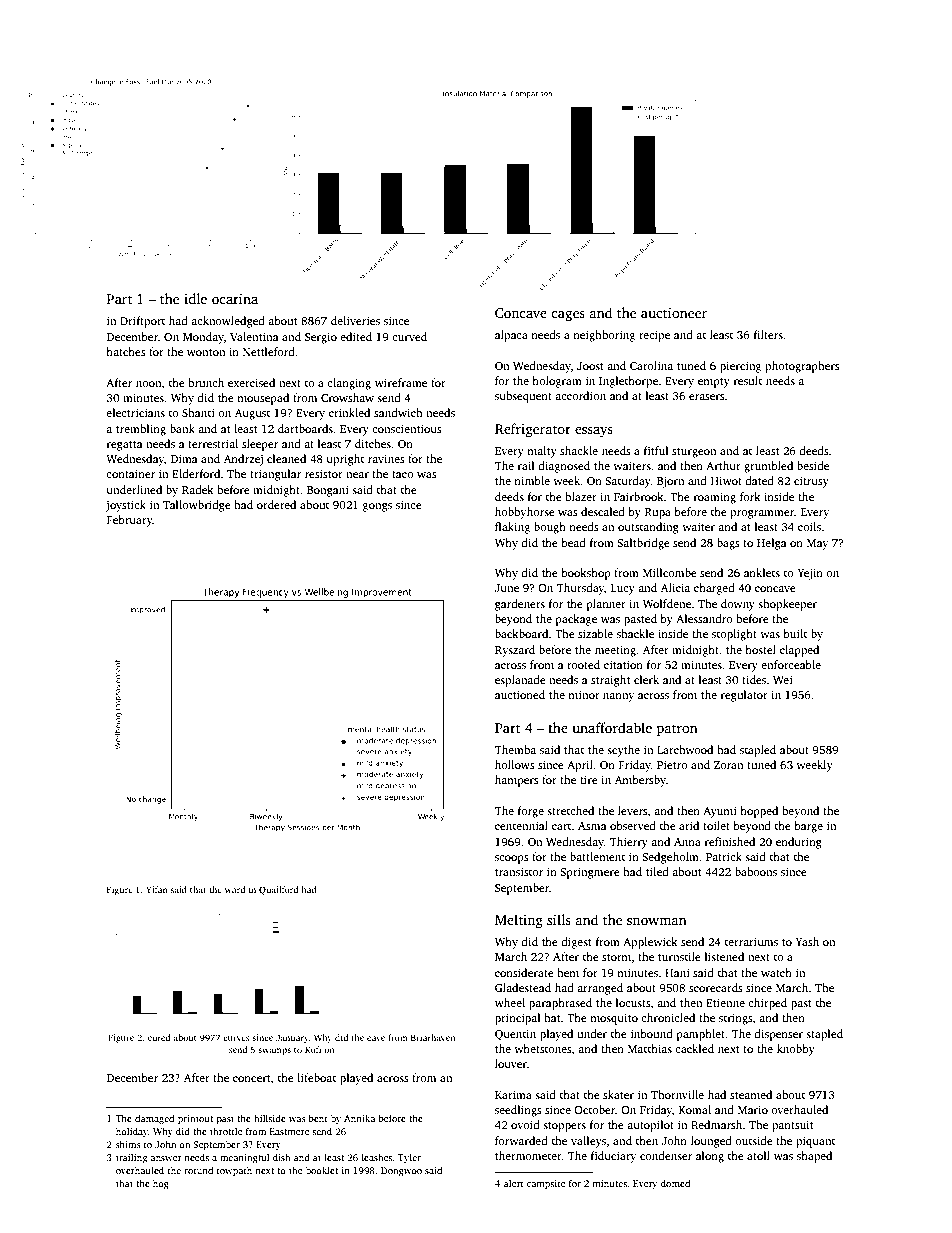  I want to click on gongs, so click(377, 507).
